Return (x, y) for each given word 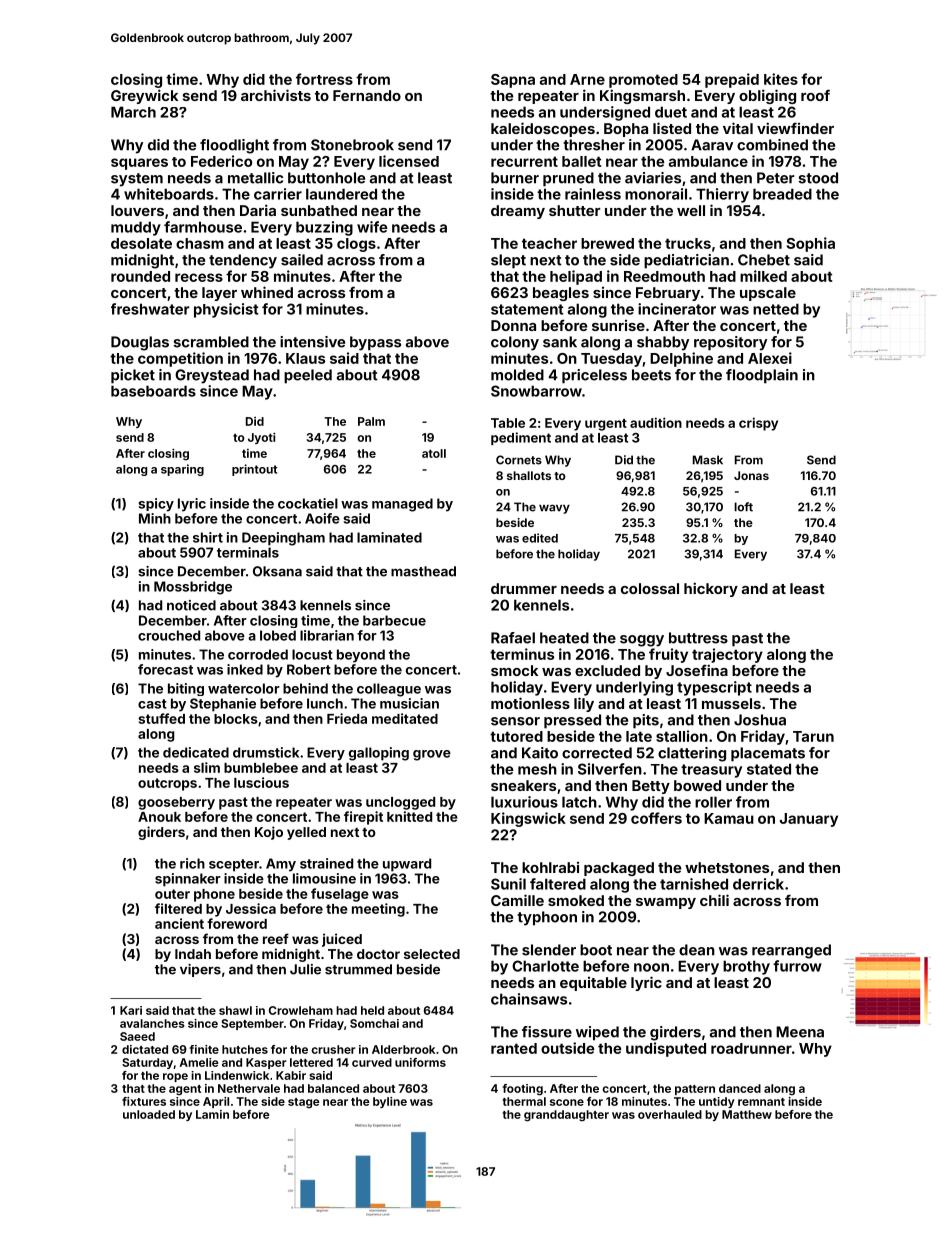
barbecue (394, 620)
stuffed (161, 718)
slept (508, 261)
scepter (234, 865)
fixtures (144, 1101)
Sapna (513, 81)
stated (769, 769)
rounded (140, 276)
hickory (711, 589)
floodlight (234, 146)
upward (407, 865)
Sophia (811, 244)
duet (671, 112)
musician (409, 703)
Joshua (760, 720)
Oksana (277, 571)
